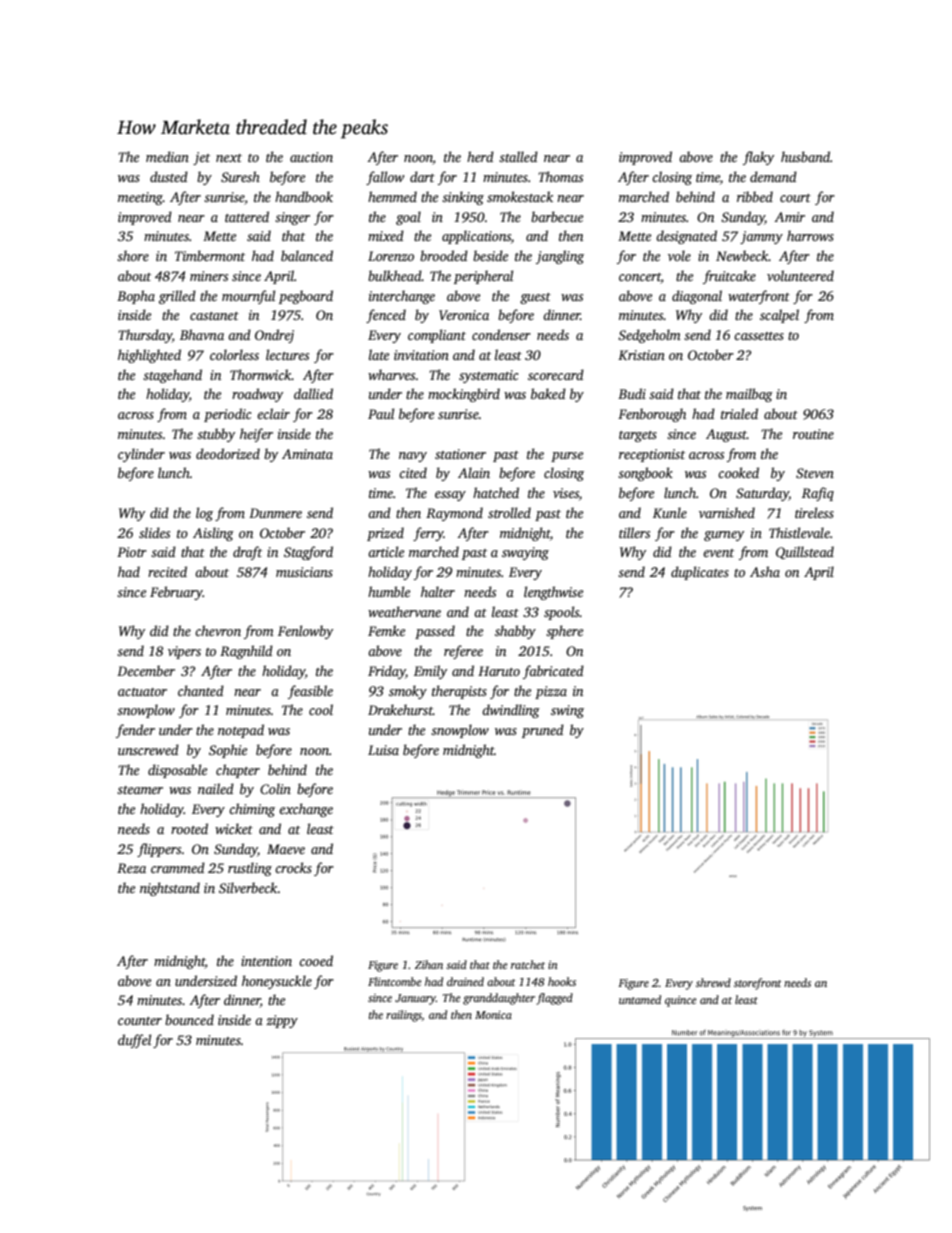 Image resolution: width=952 pixels, height=1233 pixels. I want to click on bounced, so click(189, 1019).
